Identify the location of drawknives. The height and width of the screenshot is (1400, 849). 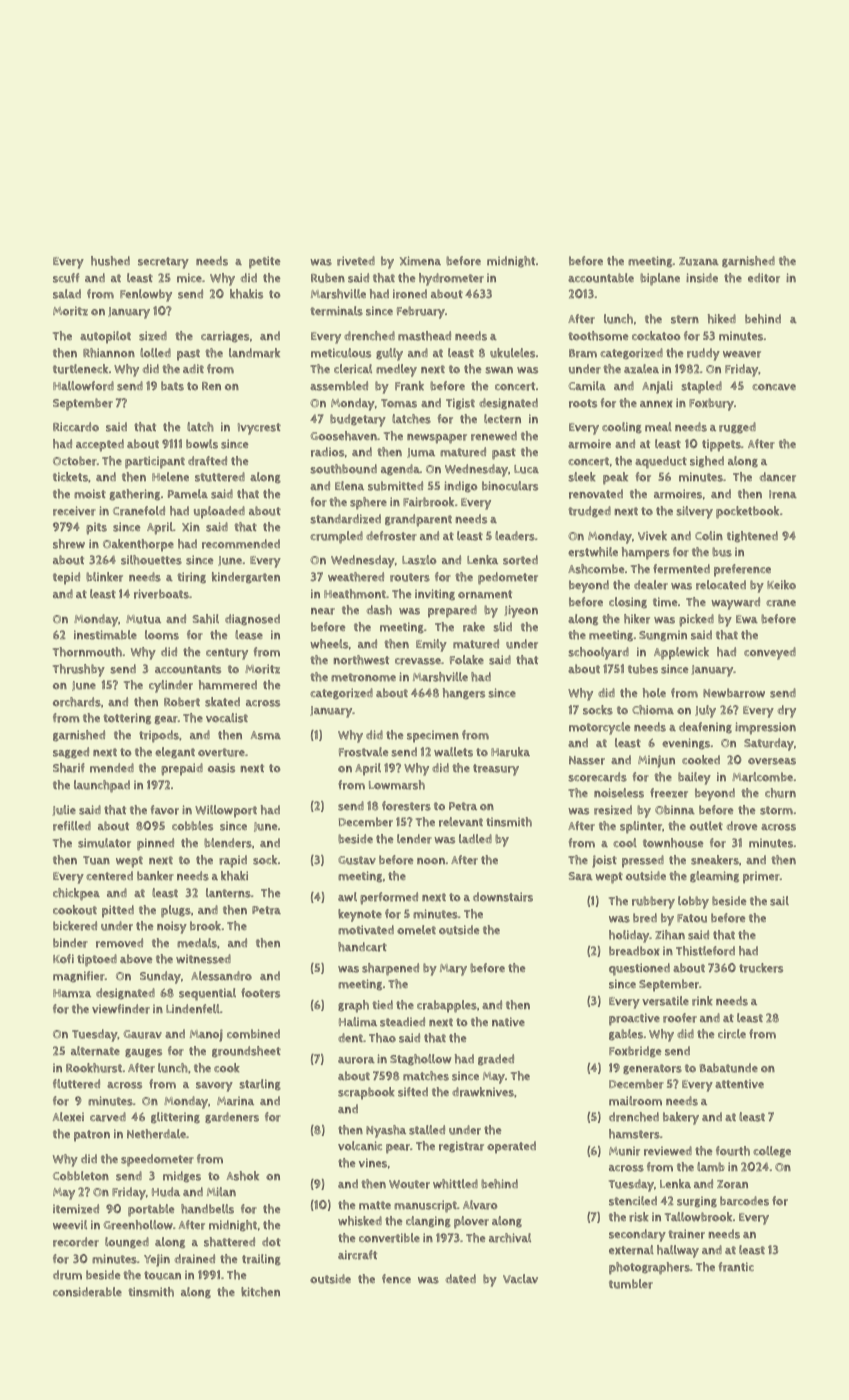
(483, 1092).
